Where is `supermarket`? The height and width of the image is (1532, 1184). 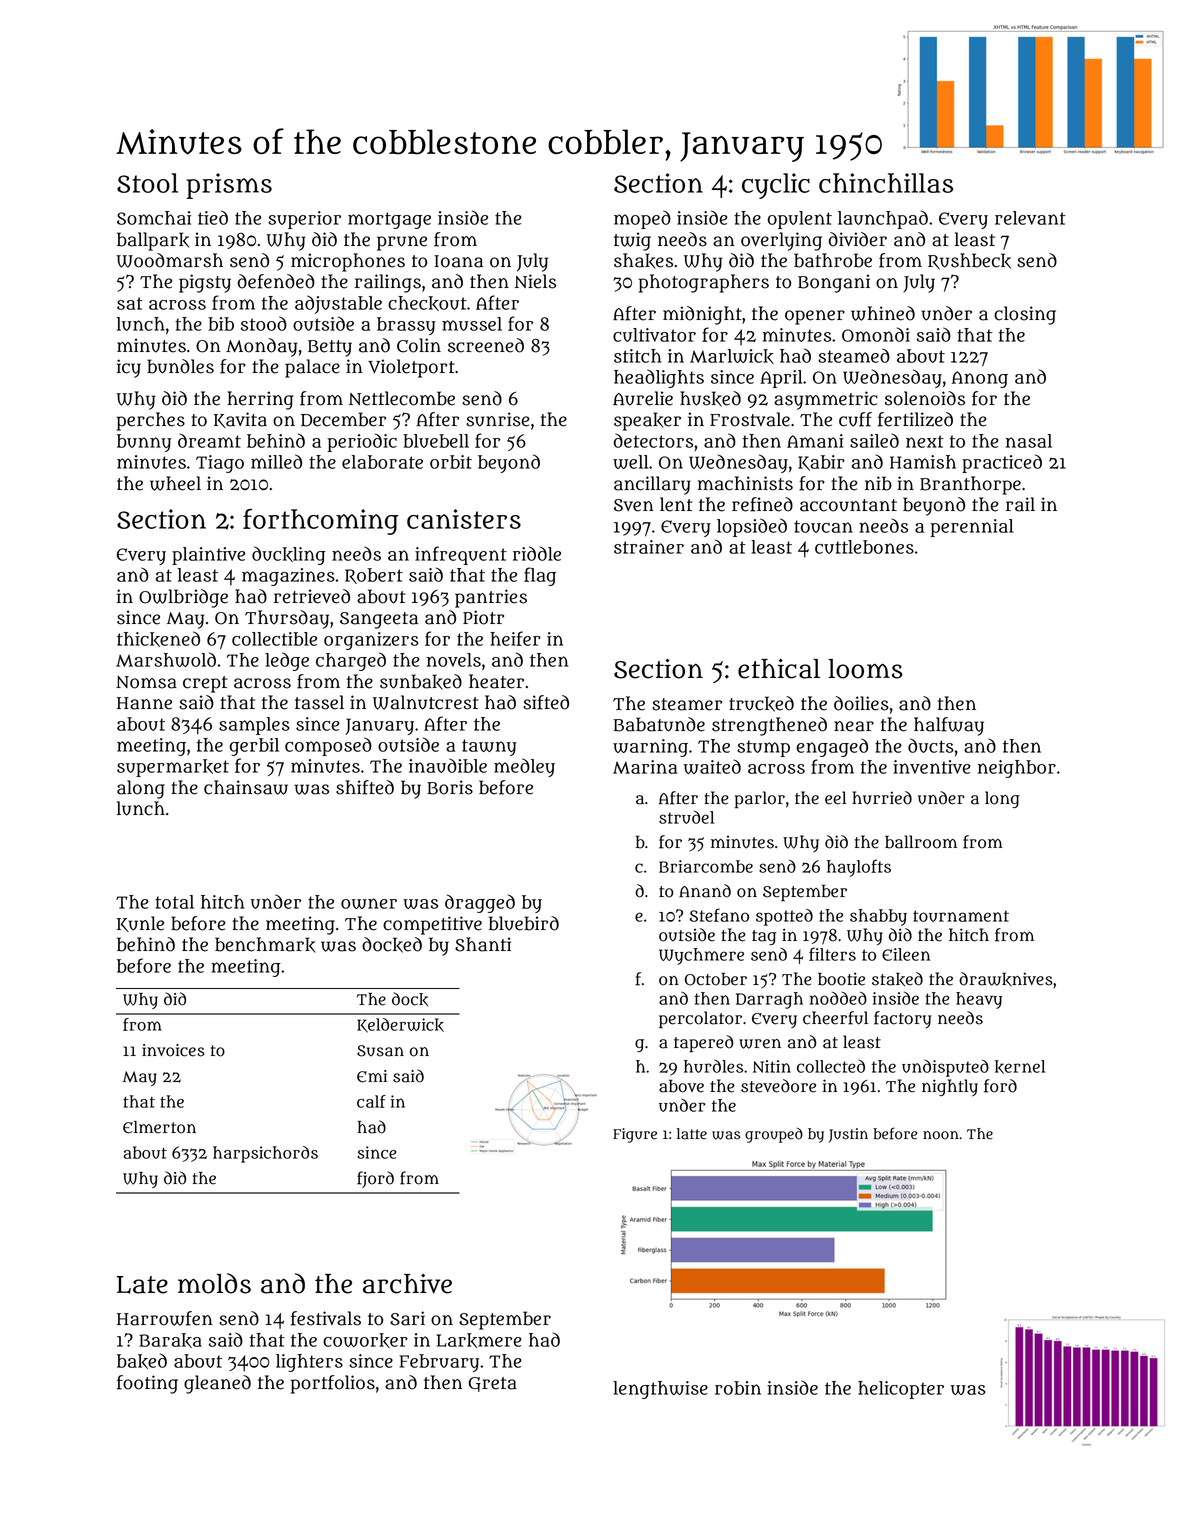
supermarket is located at coordinates (173, 768).
